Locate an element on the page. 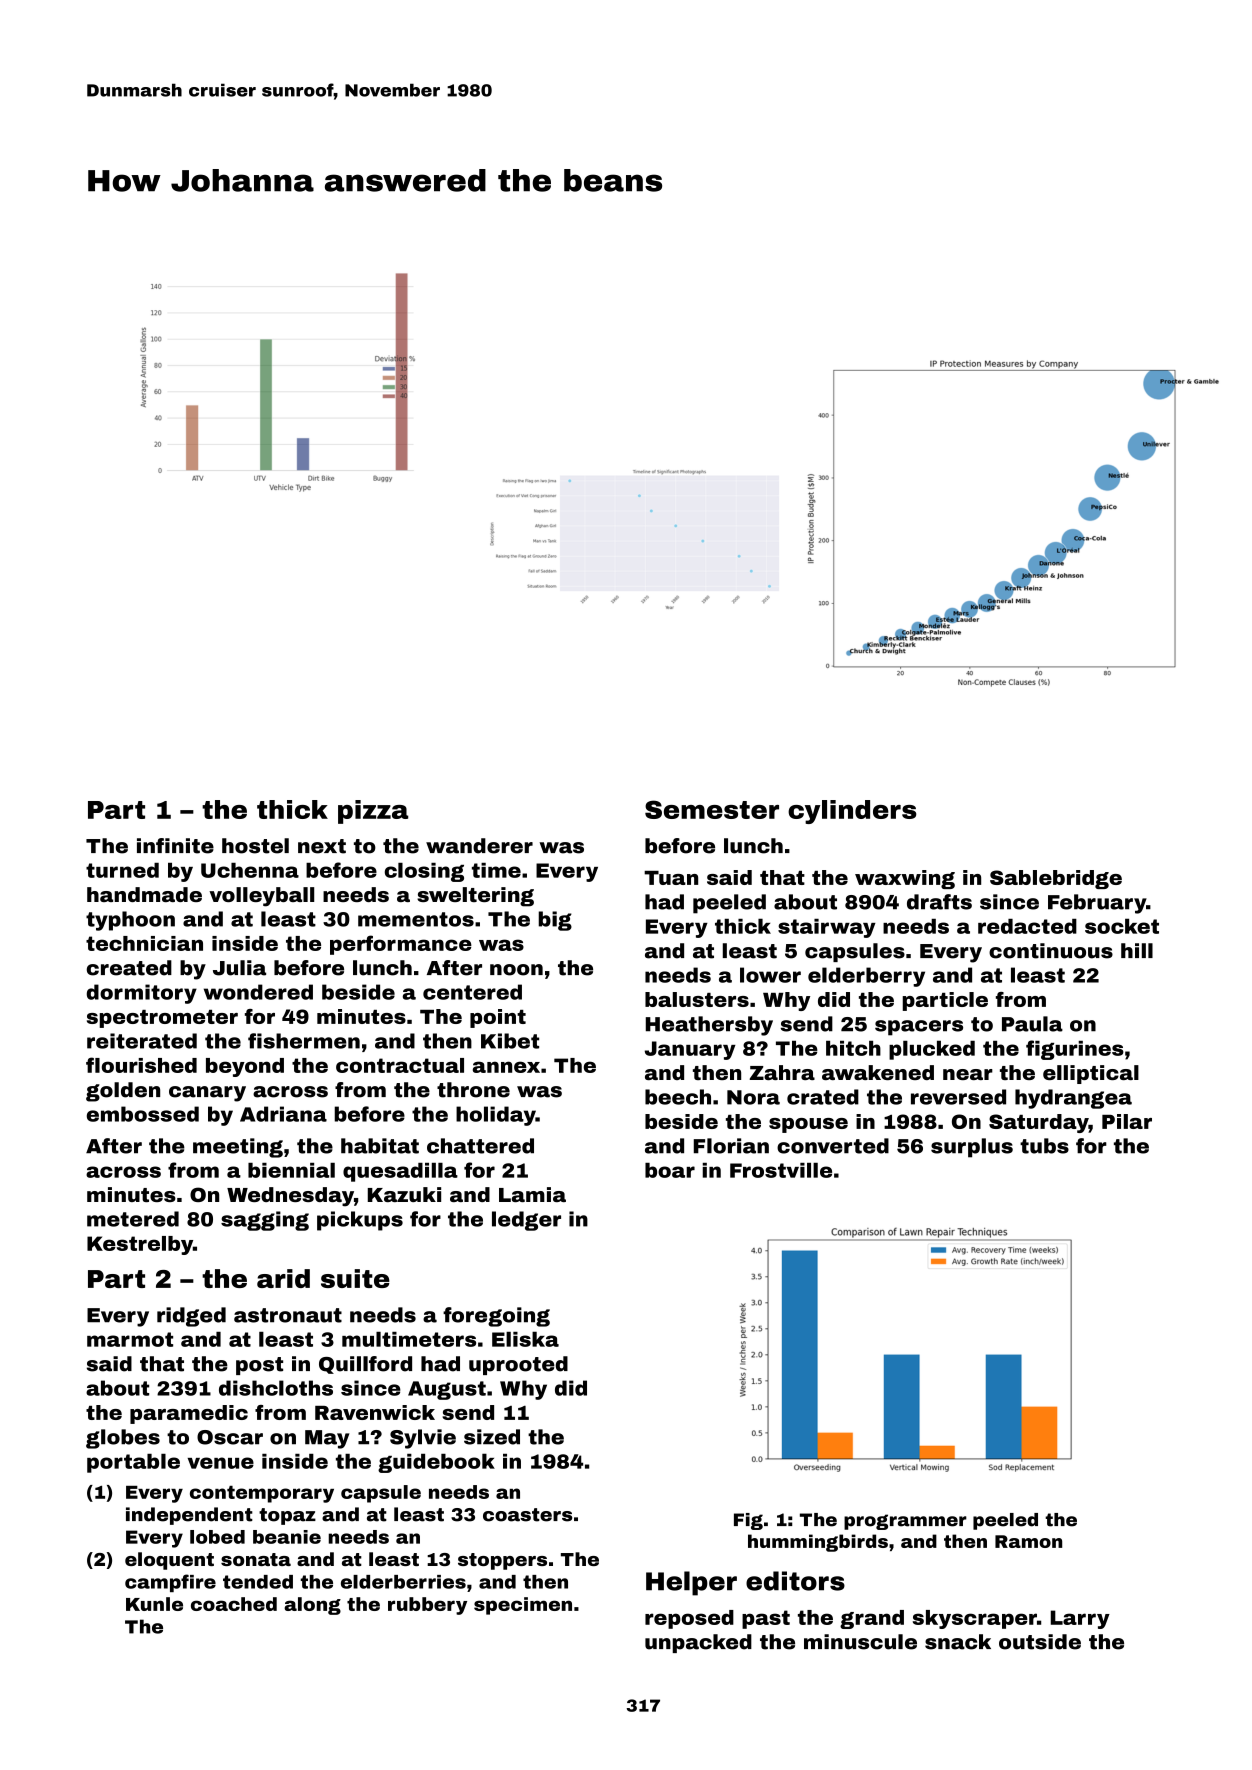  dishcloths is located at coordinates (276, 1388).
